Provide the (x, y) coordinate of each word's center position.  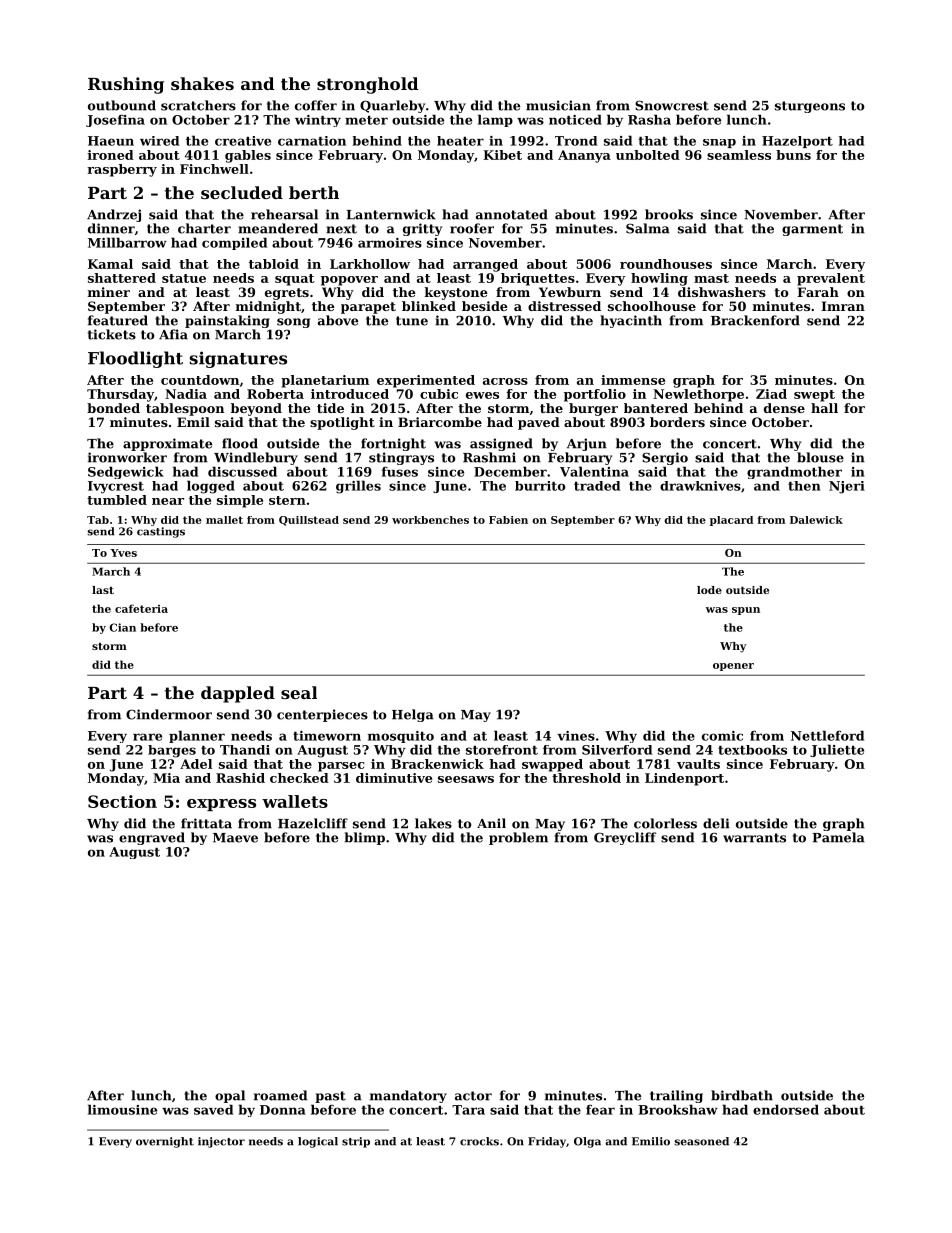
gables (248, 156)
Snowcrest (672, 106)
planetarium (325, 381)
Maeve (235, 838)
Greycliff (625, 838)
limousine (122, 1109)
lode (709, 590)
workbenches (430, 520)
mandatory (408, 1096)
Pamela (838, 837)
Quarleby (392, 106)
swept (814, 396)
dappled (238, 694)
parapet (368, 308)
